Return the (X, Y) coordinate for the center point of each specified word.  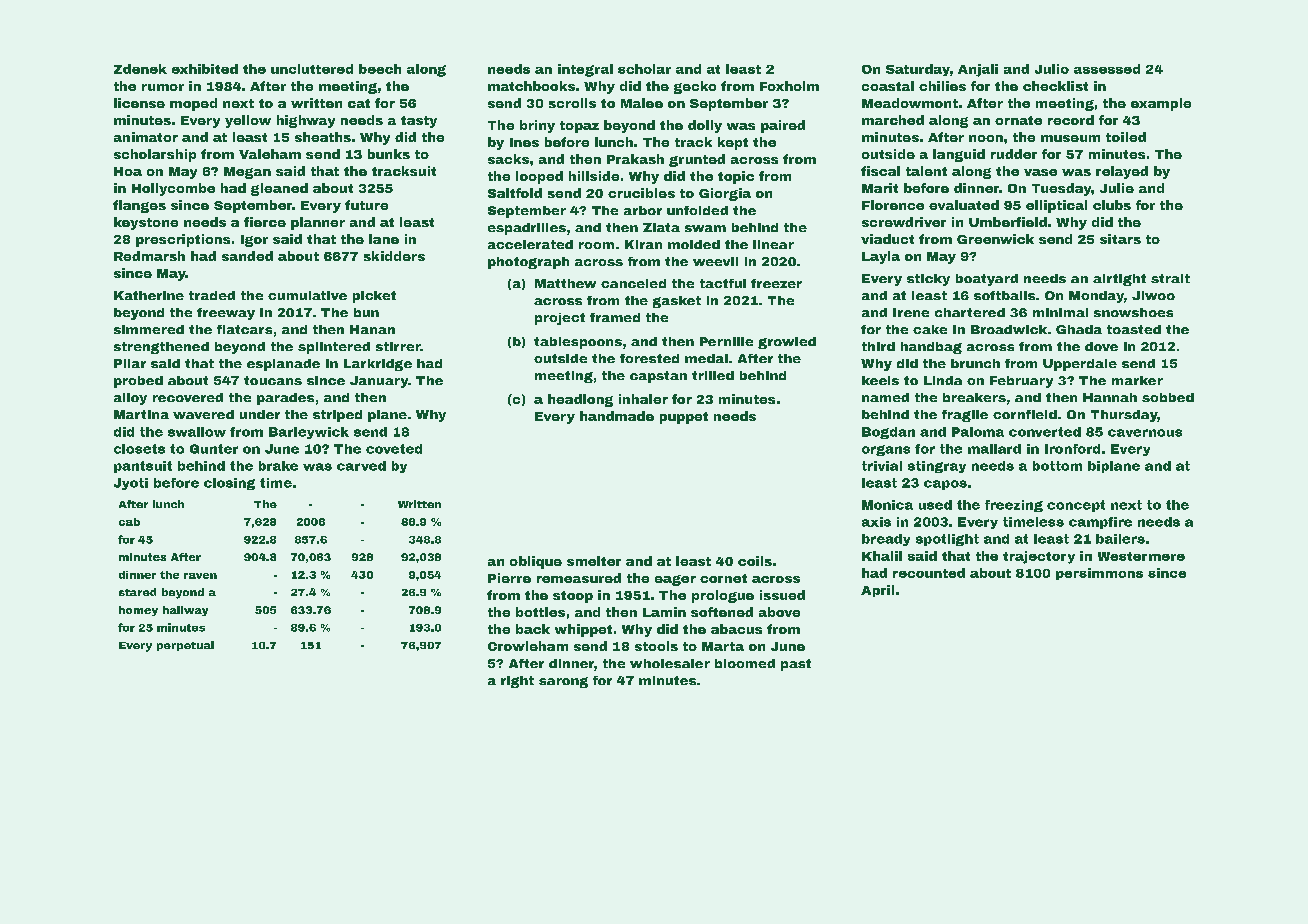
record (1071, 120)
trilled (713, 375)
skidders (394, 256)
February (1021, 382)
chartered (970, 312)
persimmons (1099, 574)
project (560, 319)
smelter (594, 561)
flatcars (244, 329)
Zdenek (140, 69)
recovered (188, 397)
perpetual (185, 646)
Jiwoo (1153, 295)
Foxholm (789, 86)
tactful (723, 283)
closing (229, 484)
